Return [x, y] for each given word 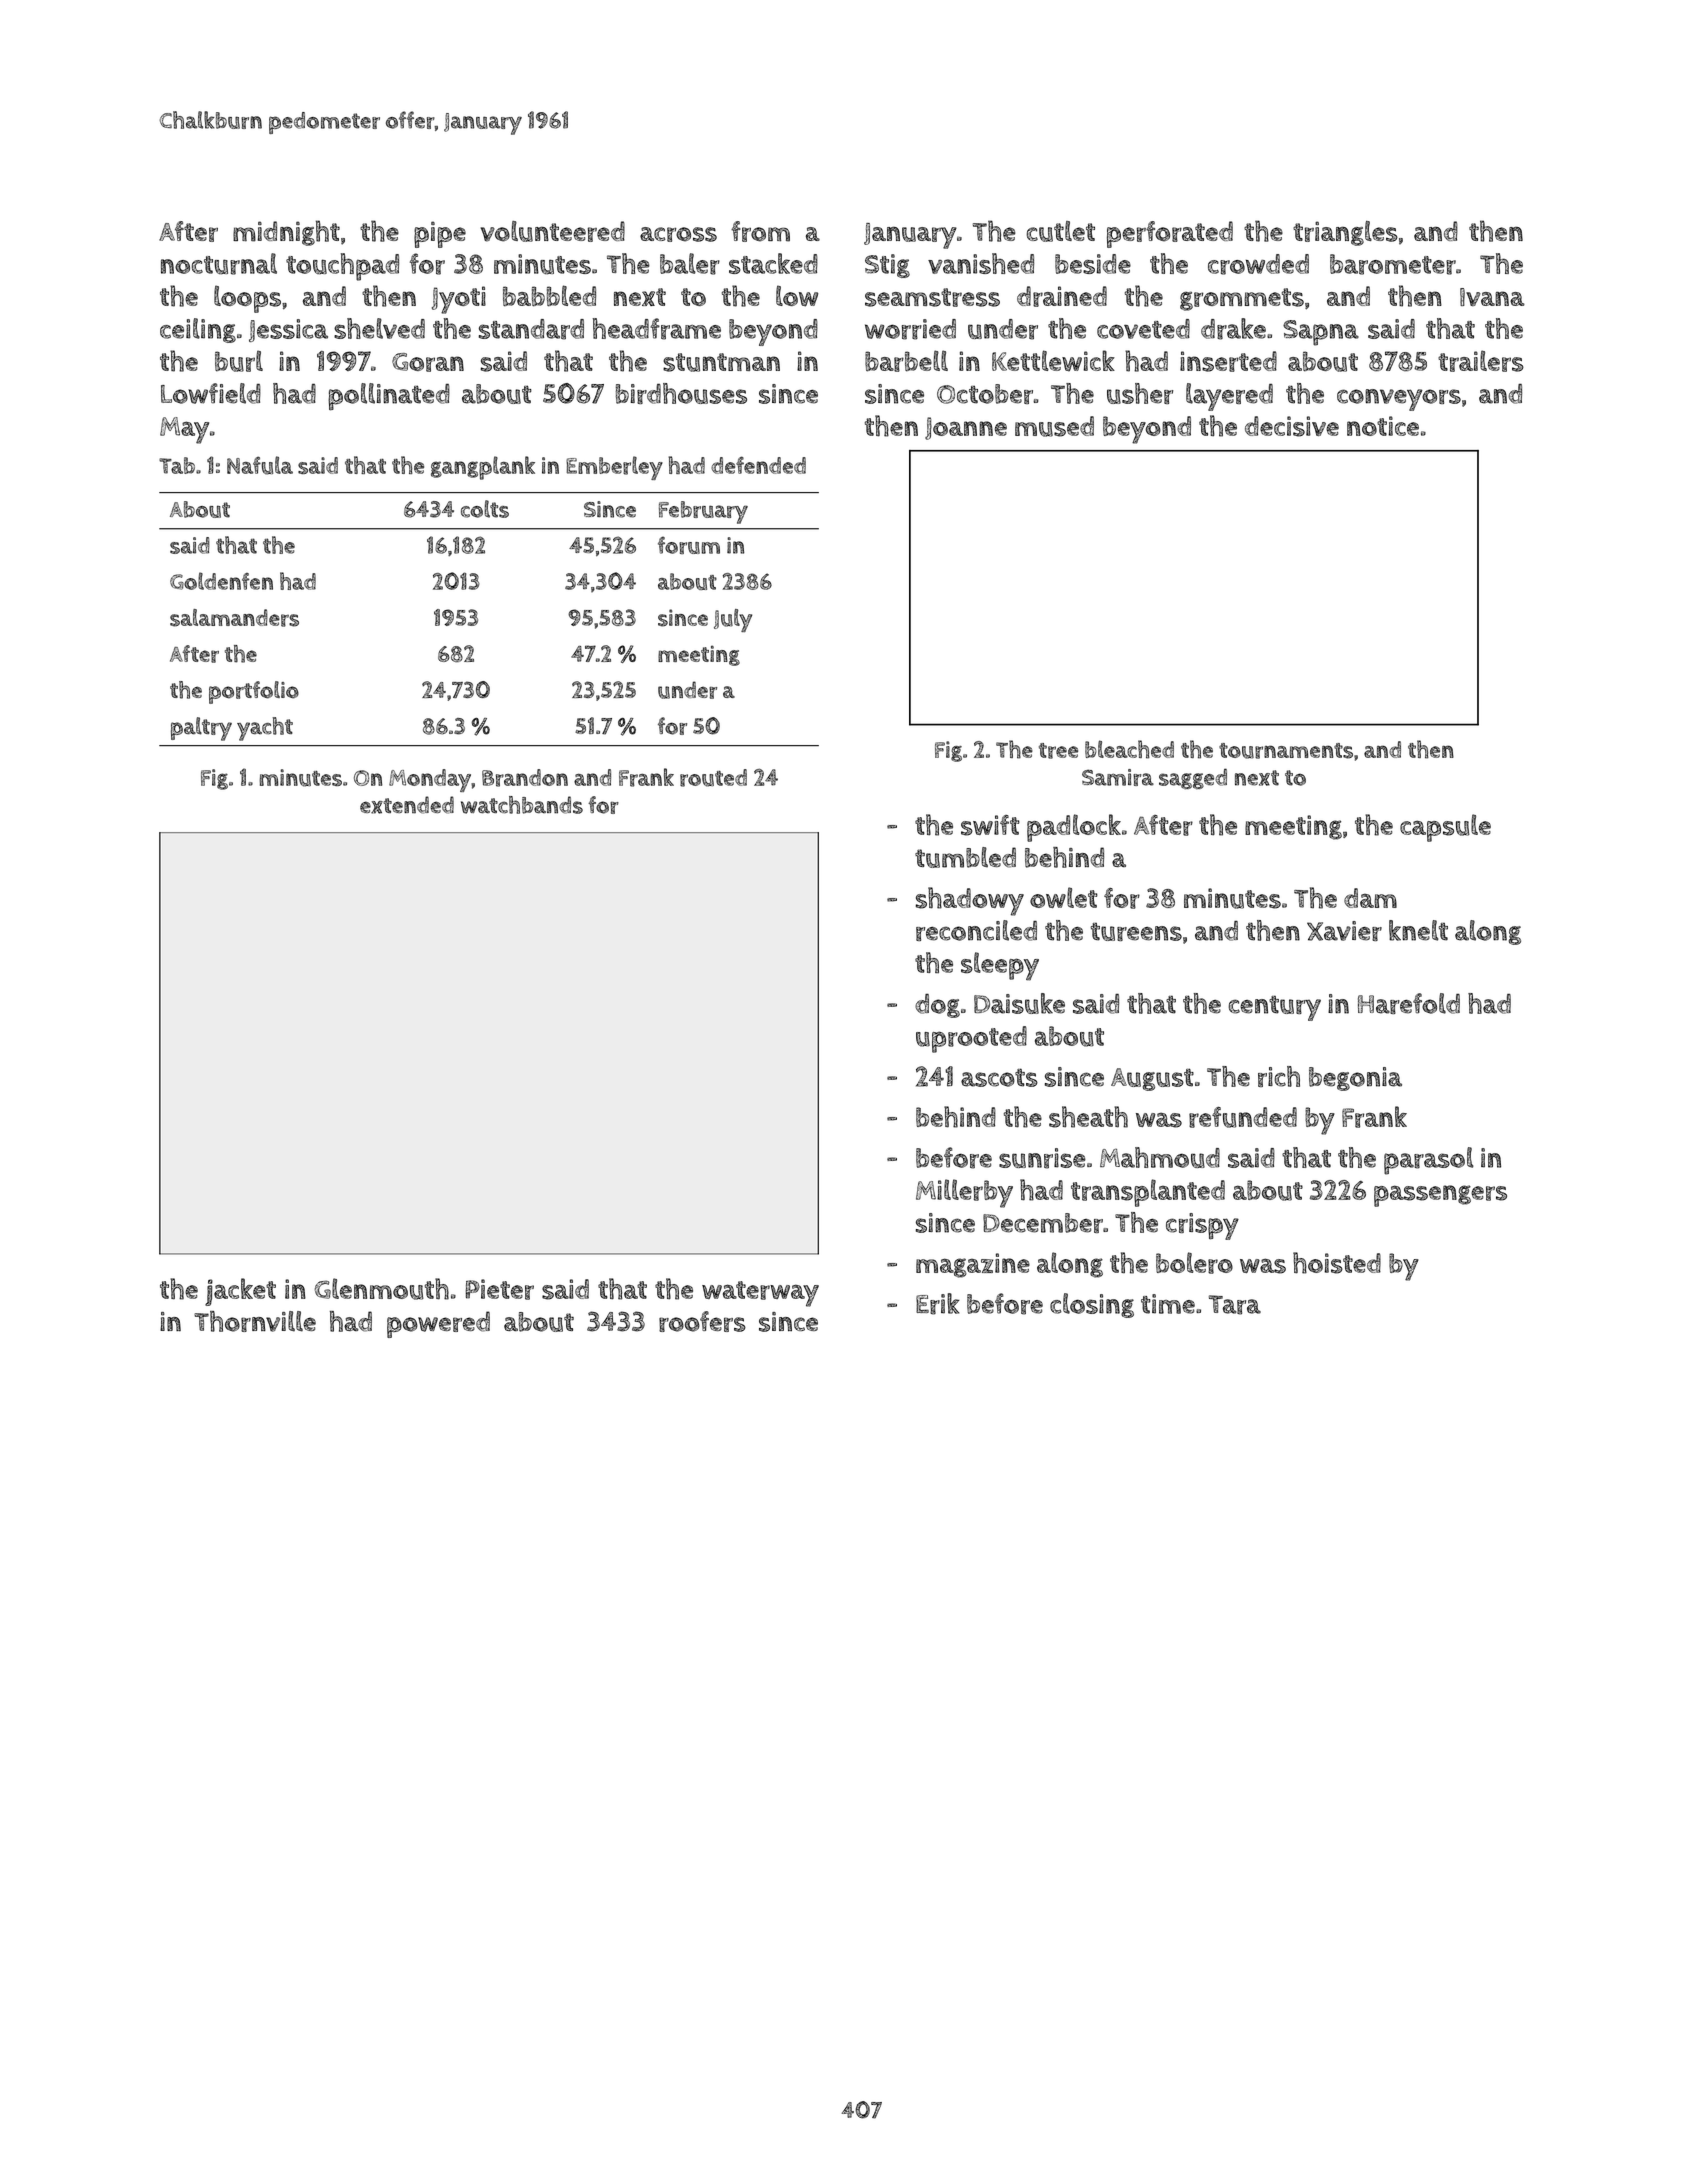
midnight [286, 233]
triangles [1345, 233]
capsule [1445, 828]
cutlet [1061, 231]
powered [438, 1324]
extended [407, 805]
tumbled [965, 857]
